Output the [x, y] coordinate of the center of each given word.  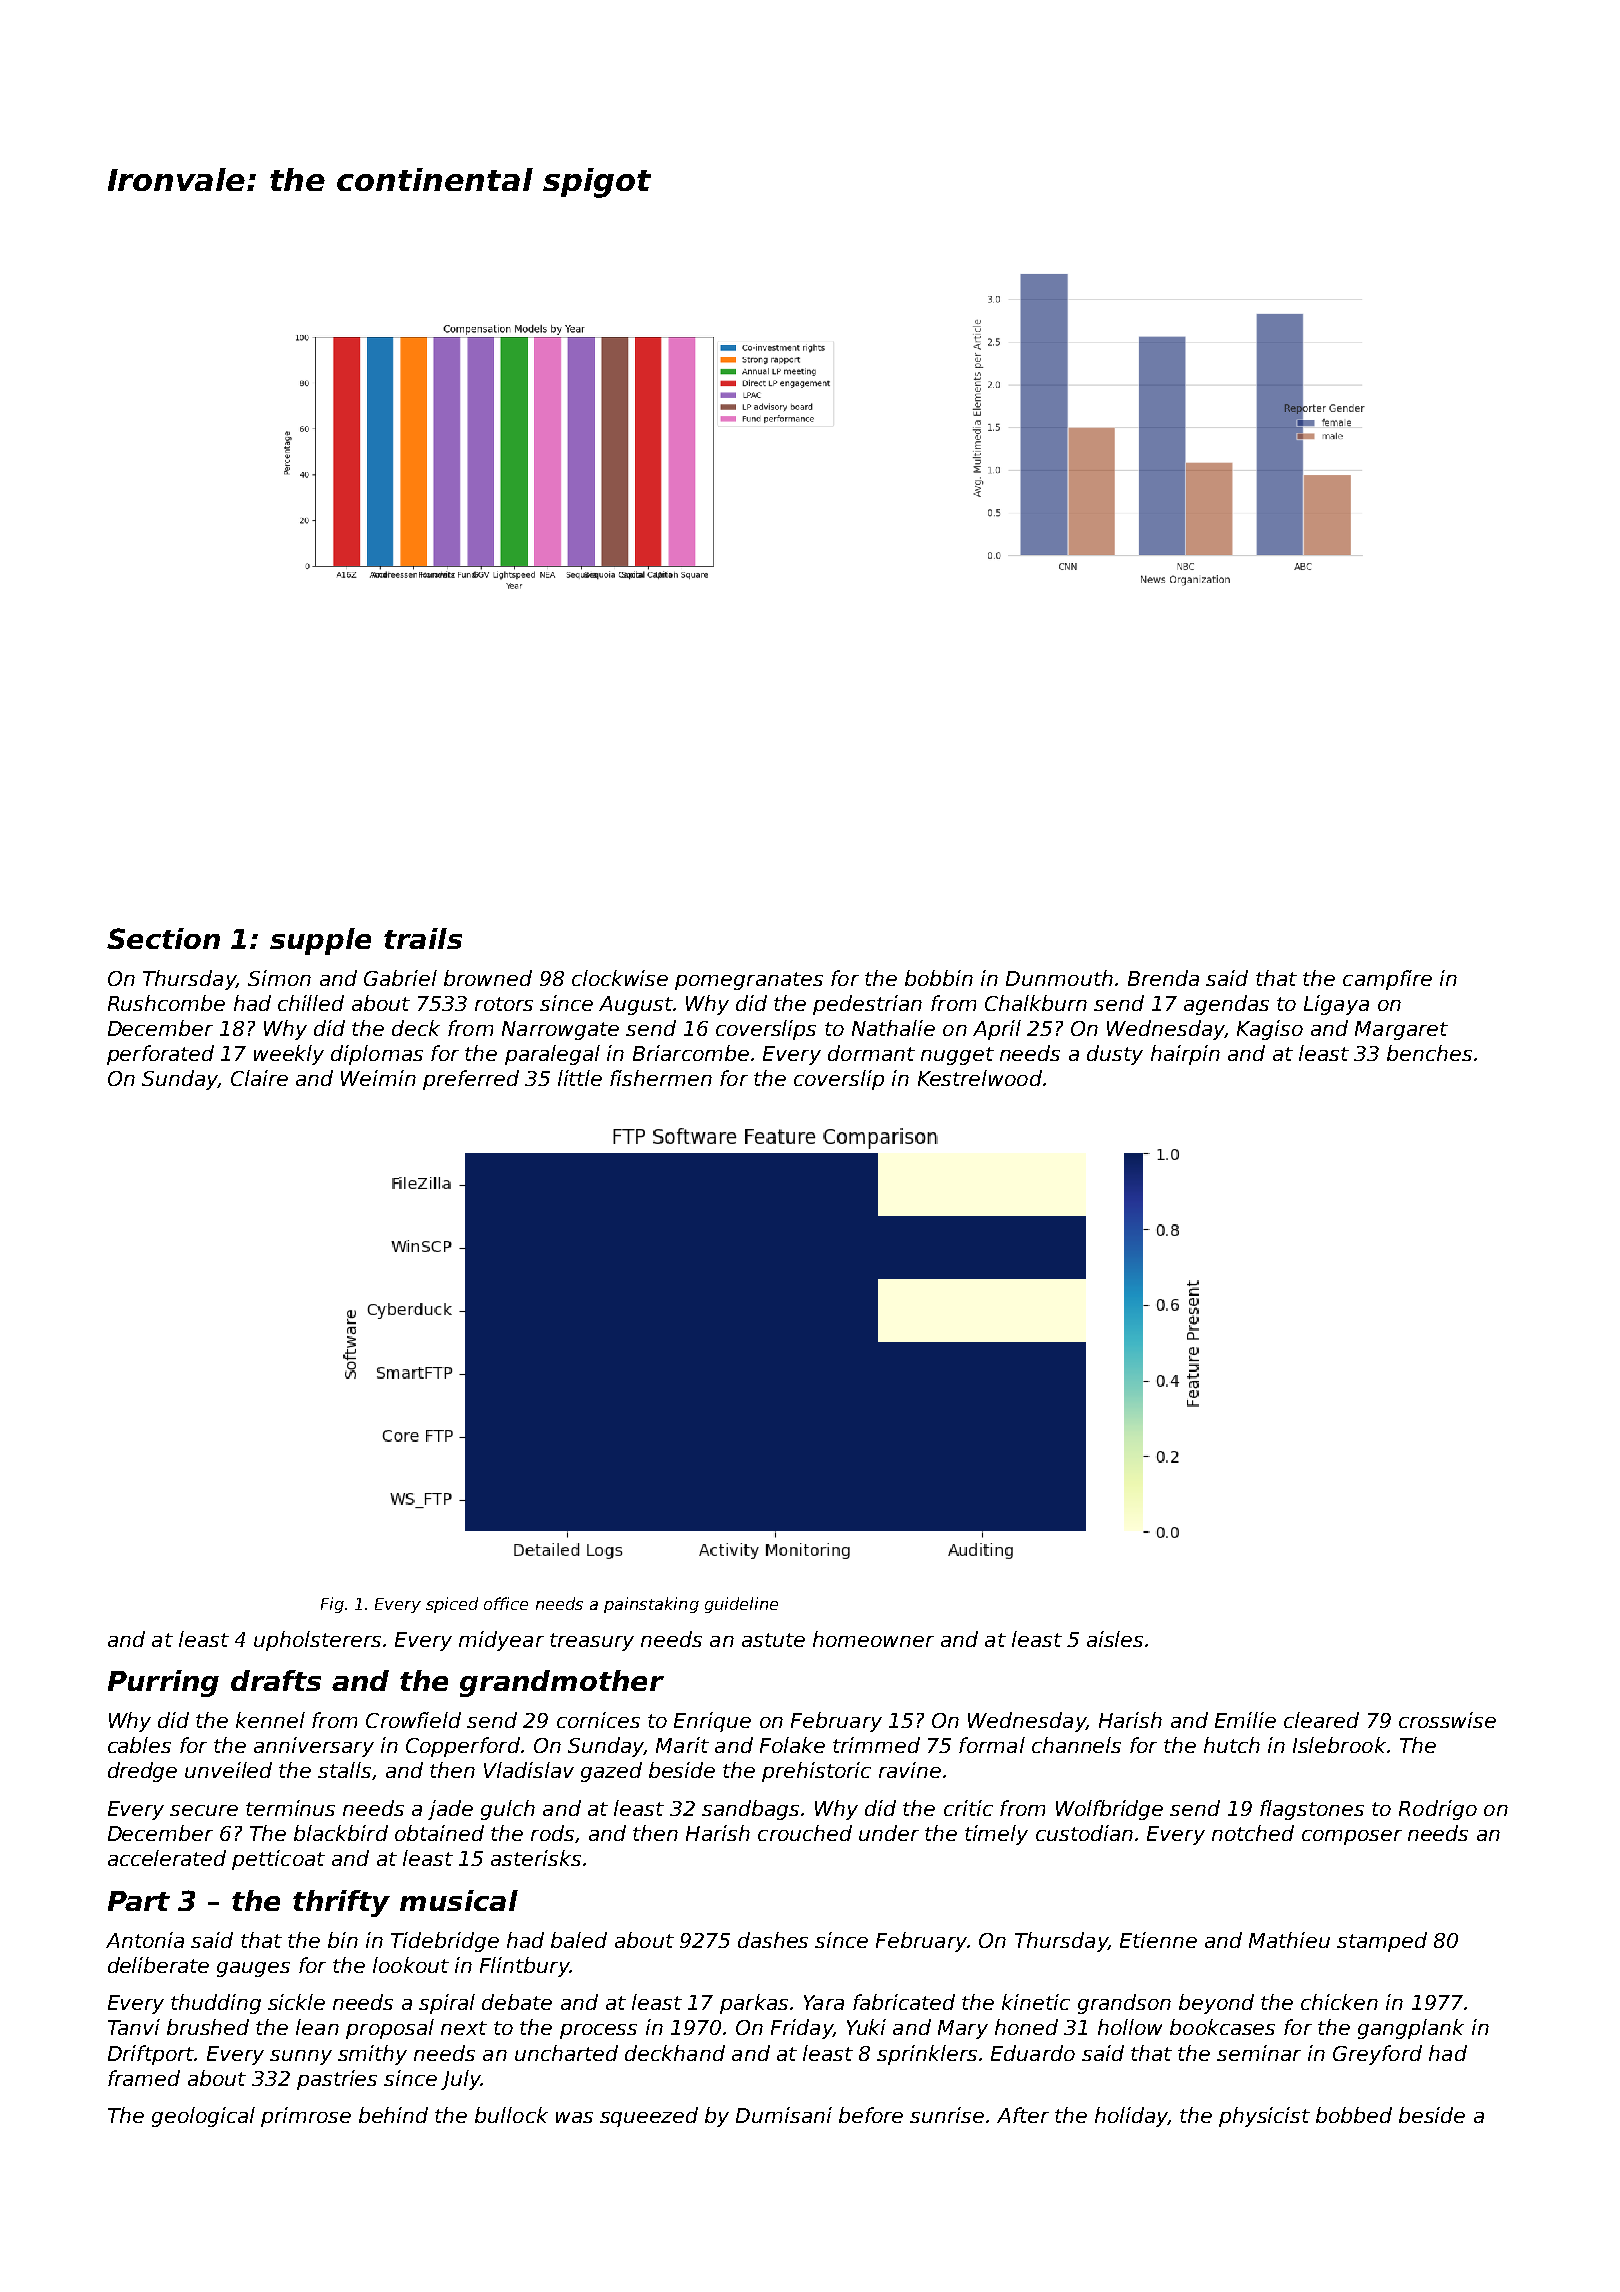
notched [1253, 1833]
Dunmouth [1059, 978]
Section [163, 938]
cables [139, 1745]
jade [450, 1810]
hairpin [1185, 1055]
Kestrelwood [980, 1078]
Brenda [1163, 978]
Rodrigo [1438, 1810]
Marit [682, 1745]
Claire [259, 1078]
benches [1429, 1053]
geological [203, 2117]
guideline [741, 1605]
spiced [452, 1605]
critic [968, 1808]
